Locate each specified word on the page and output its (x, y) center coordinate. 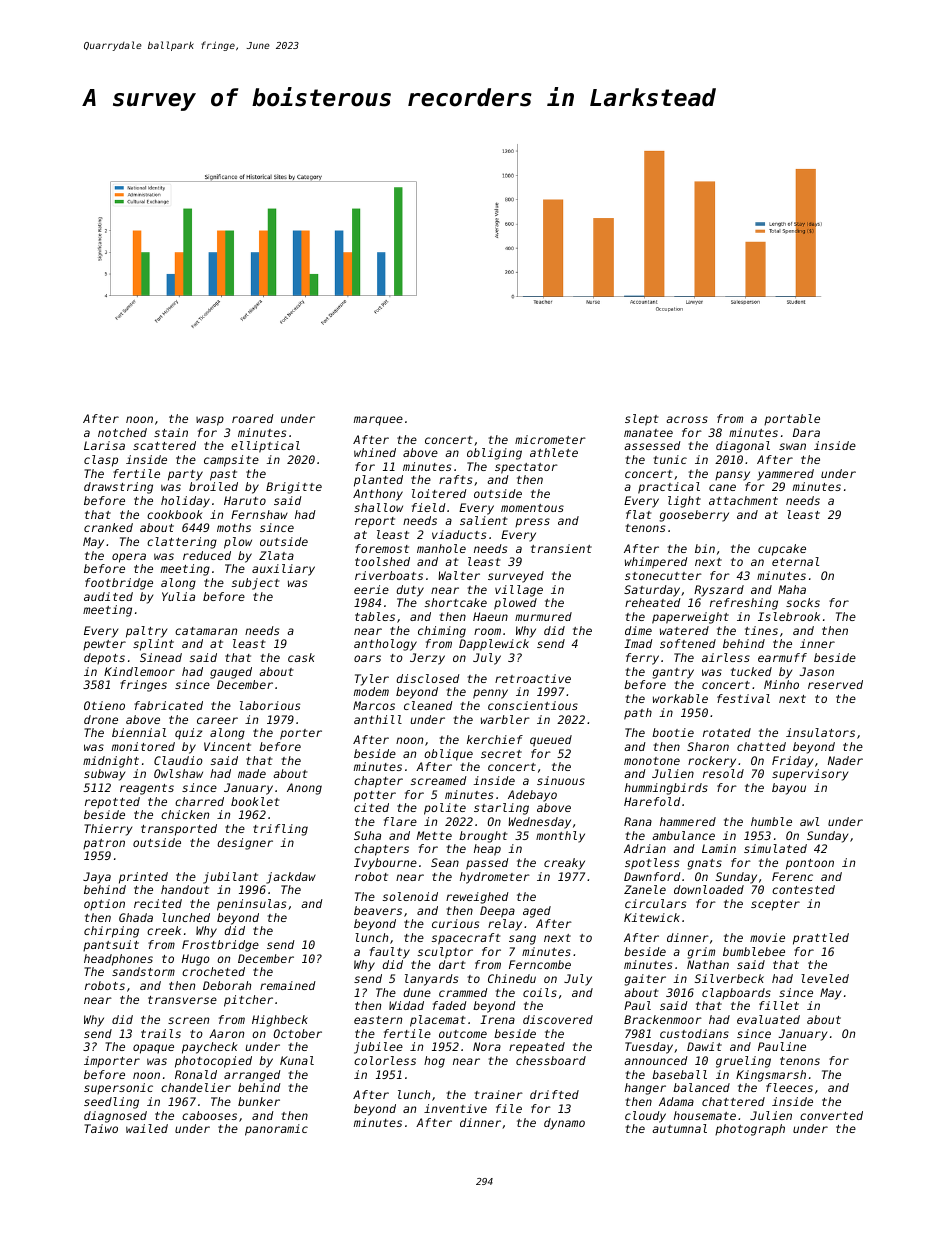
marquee (378, 421)
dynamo (564, 1124)
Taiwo (101, 1128)
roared (253, 418)
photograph (750, 1130)
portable (792, 420)
